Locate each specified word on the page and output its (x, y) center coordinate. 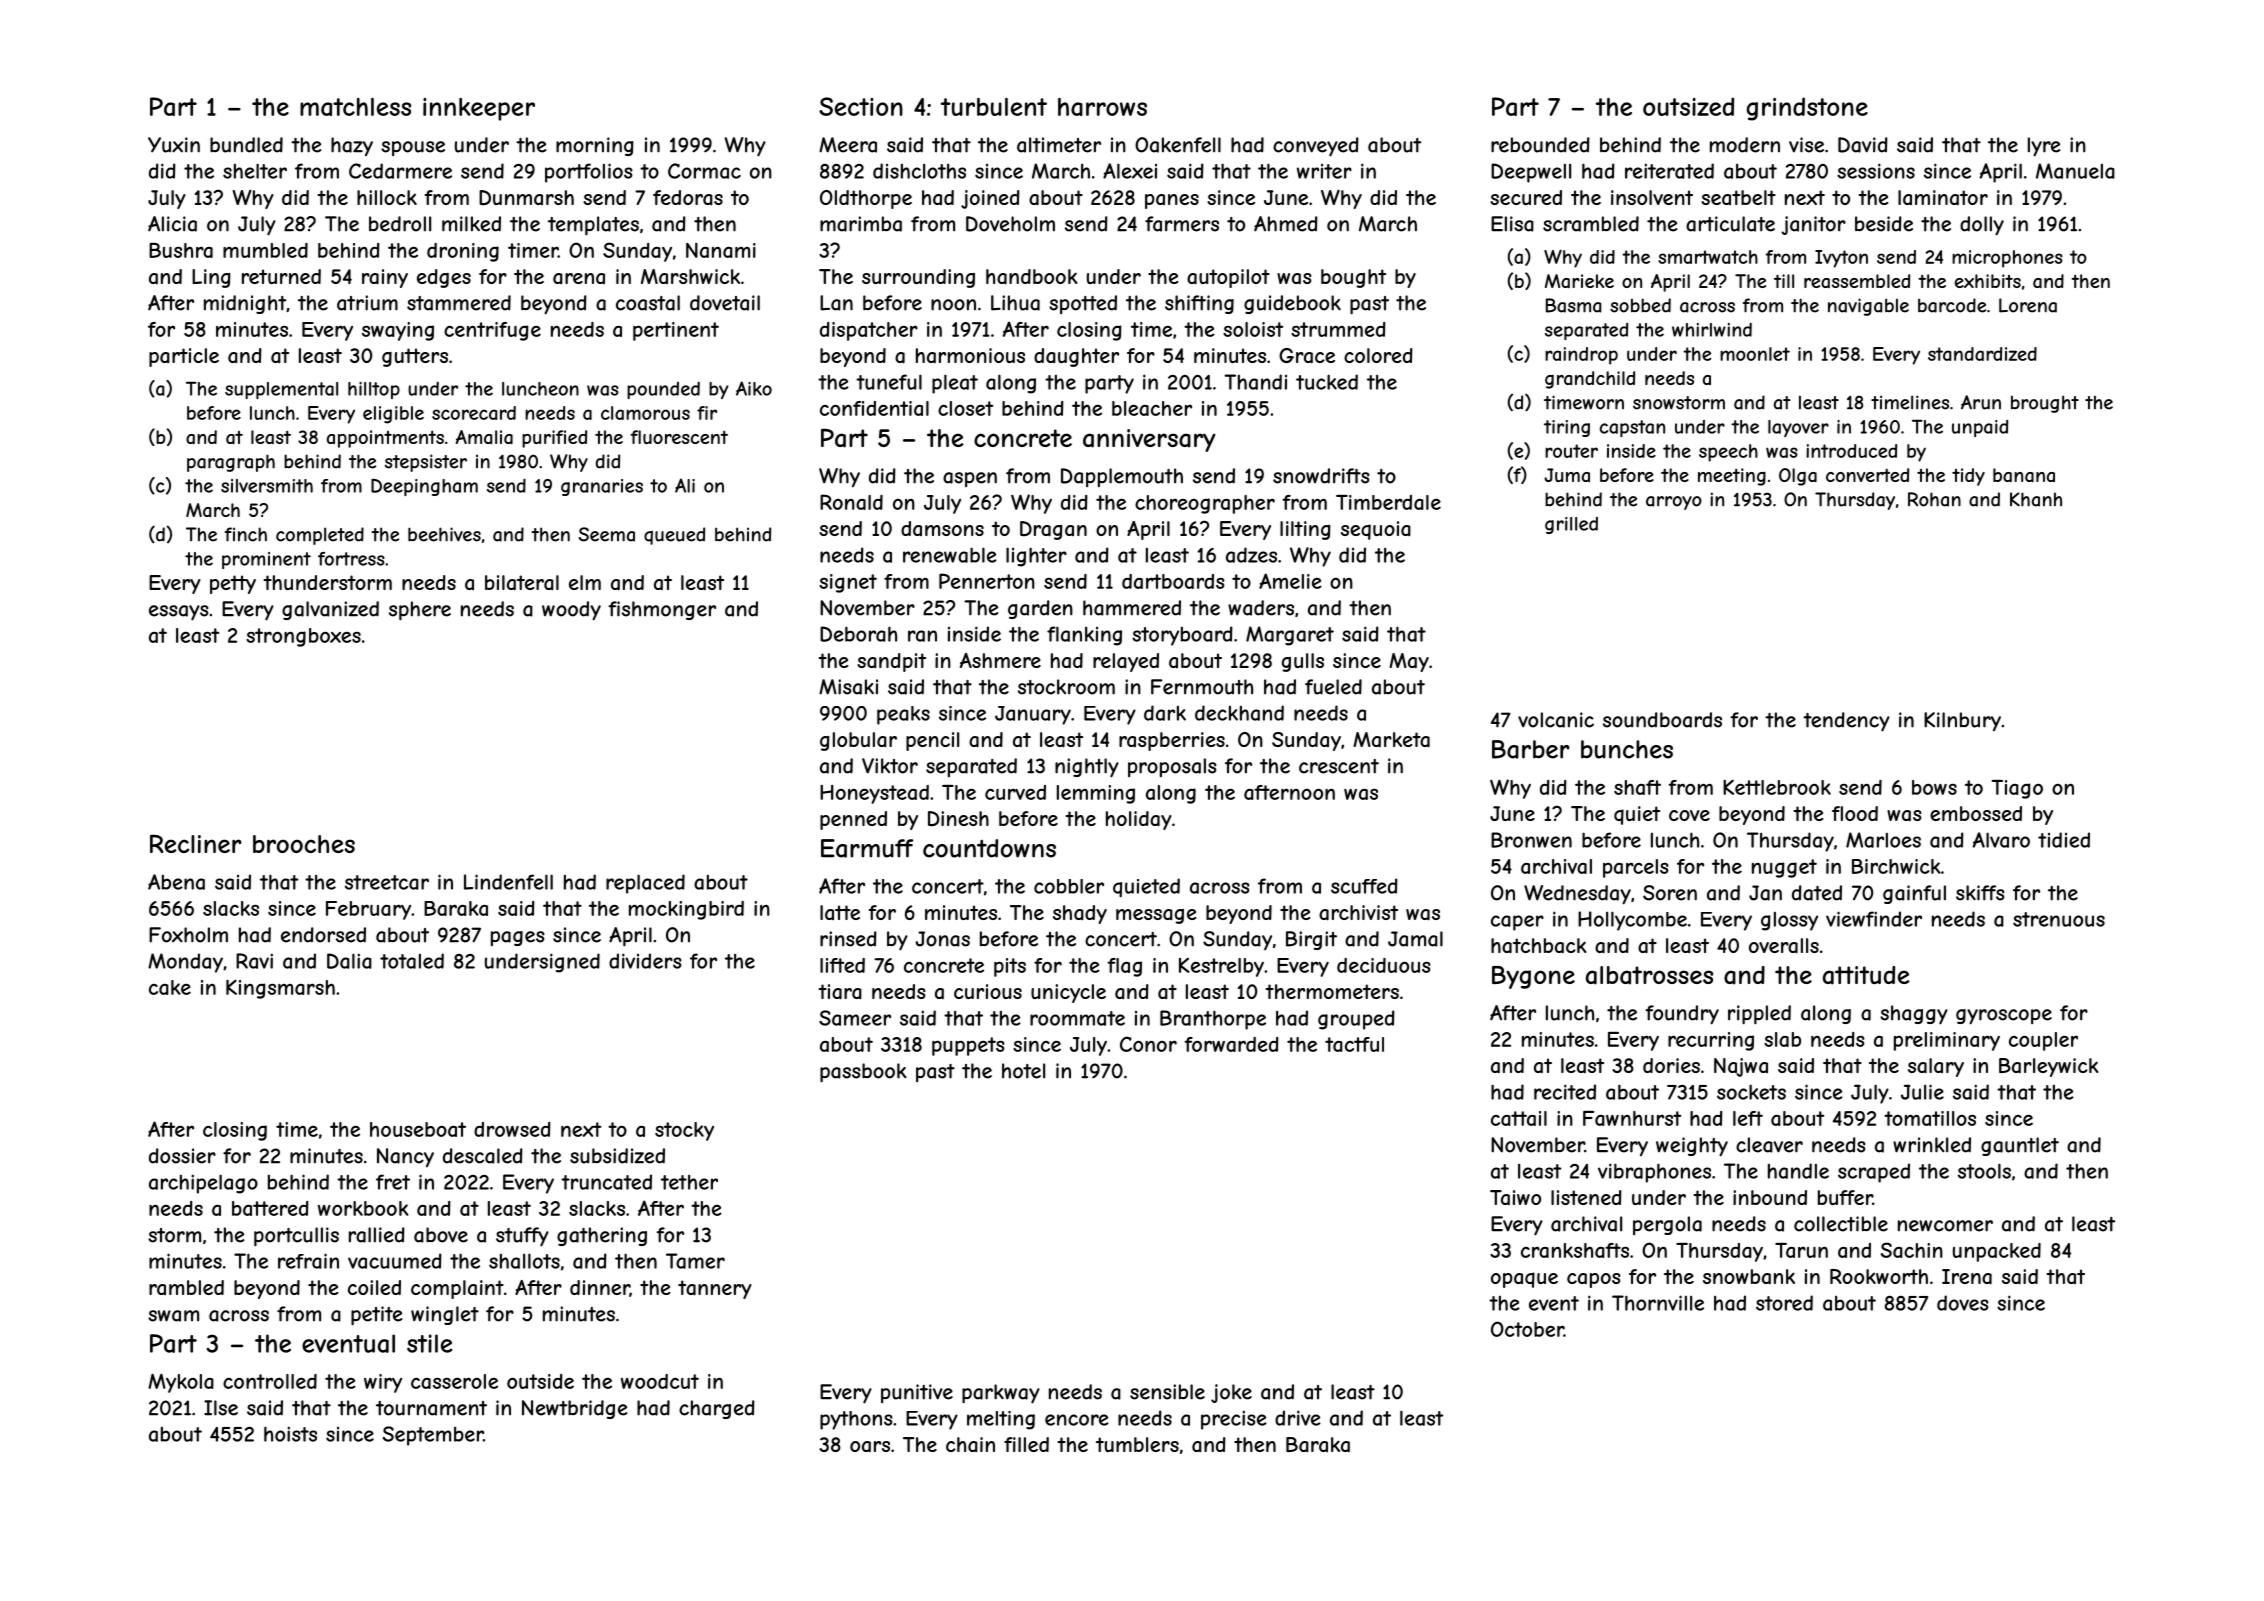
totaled (412, 961)
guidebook (1292, 304)
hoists (290, 1434)
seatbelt (1738, 197)
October (1527, 1329)
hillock (387, 197)
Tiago (2017, 789)
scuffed (1364, 886)
